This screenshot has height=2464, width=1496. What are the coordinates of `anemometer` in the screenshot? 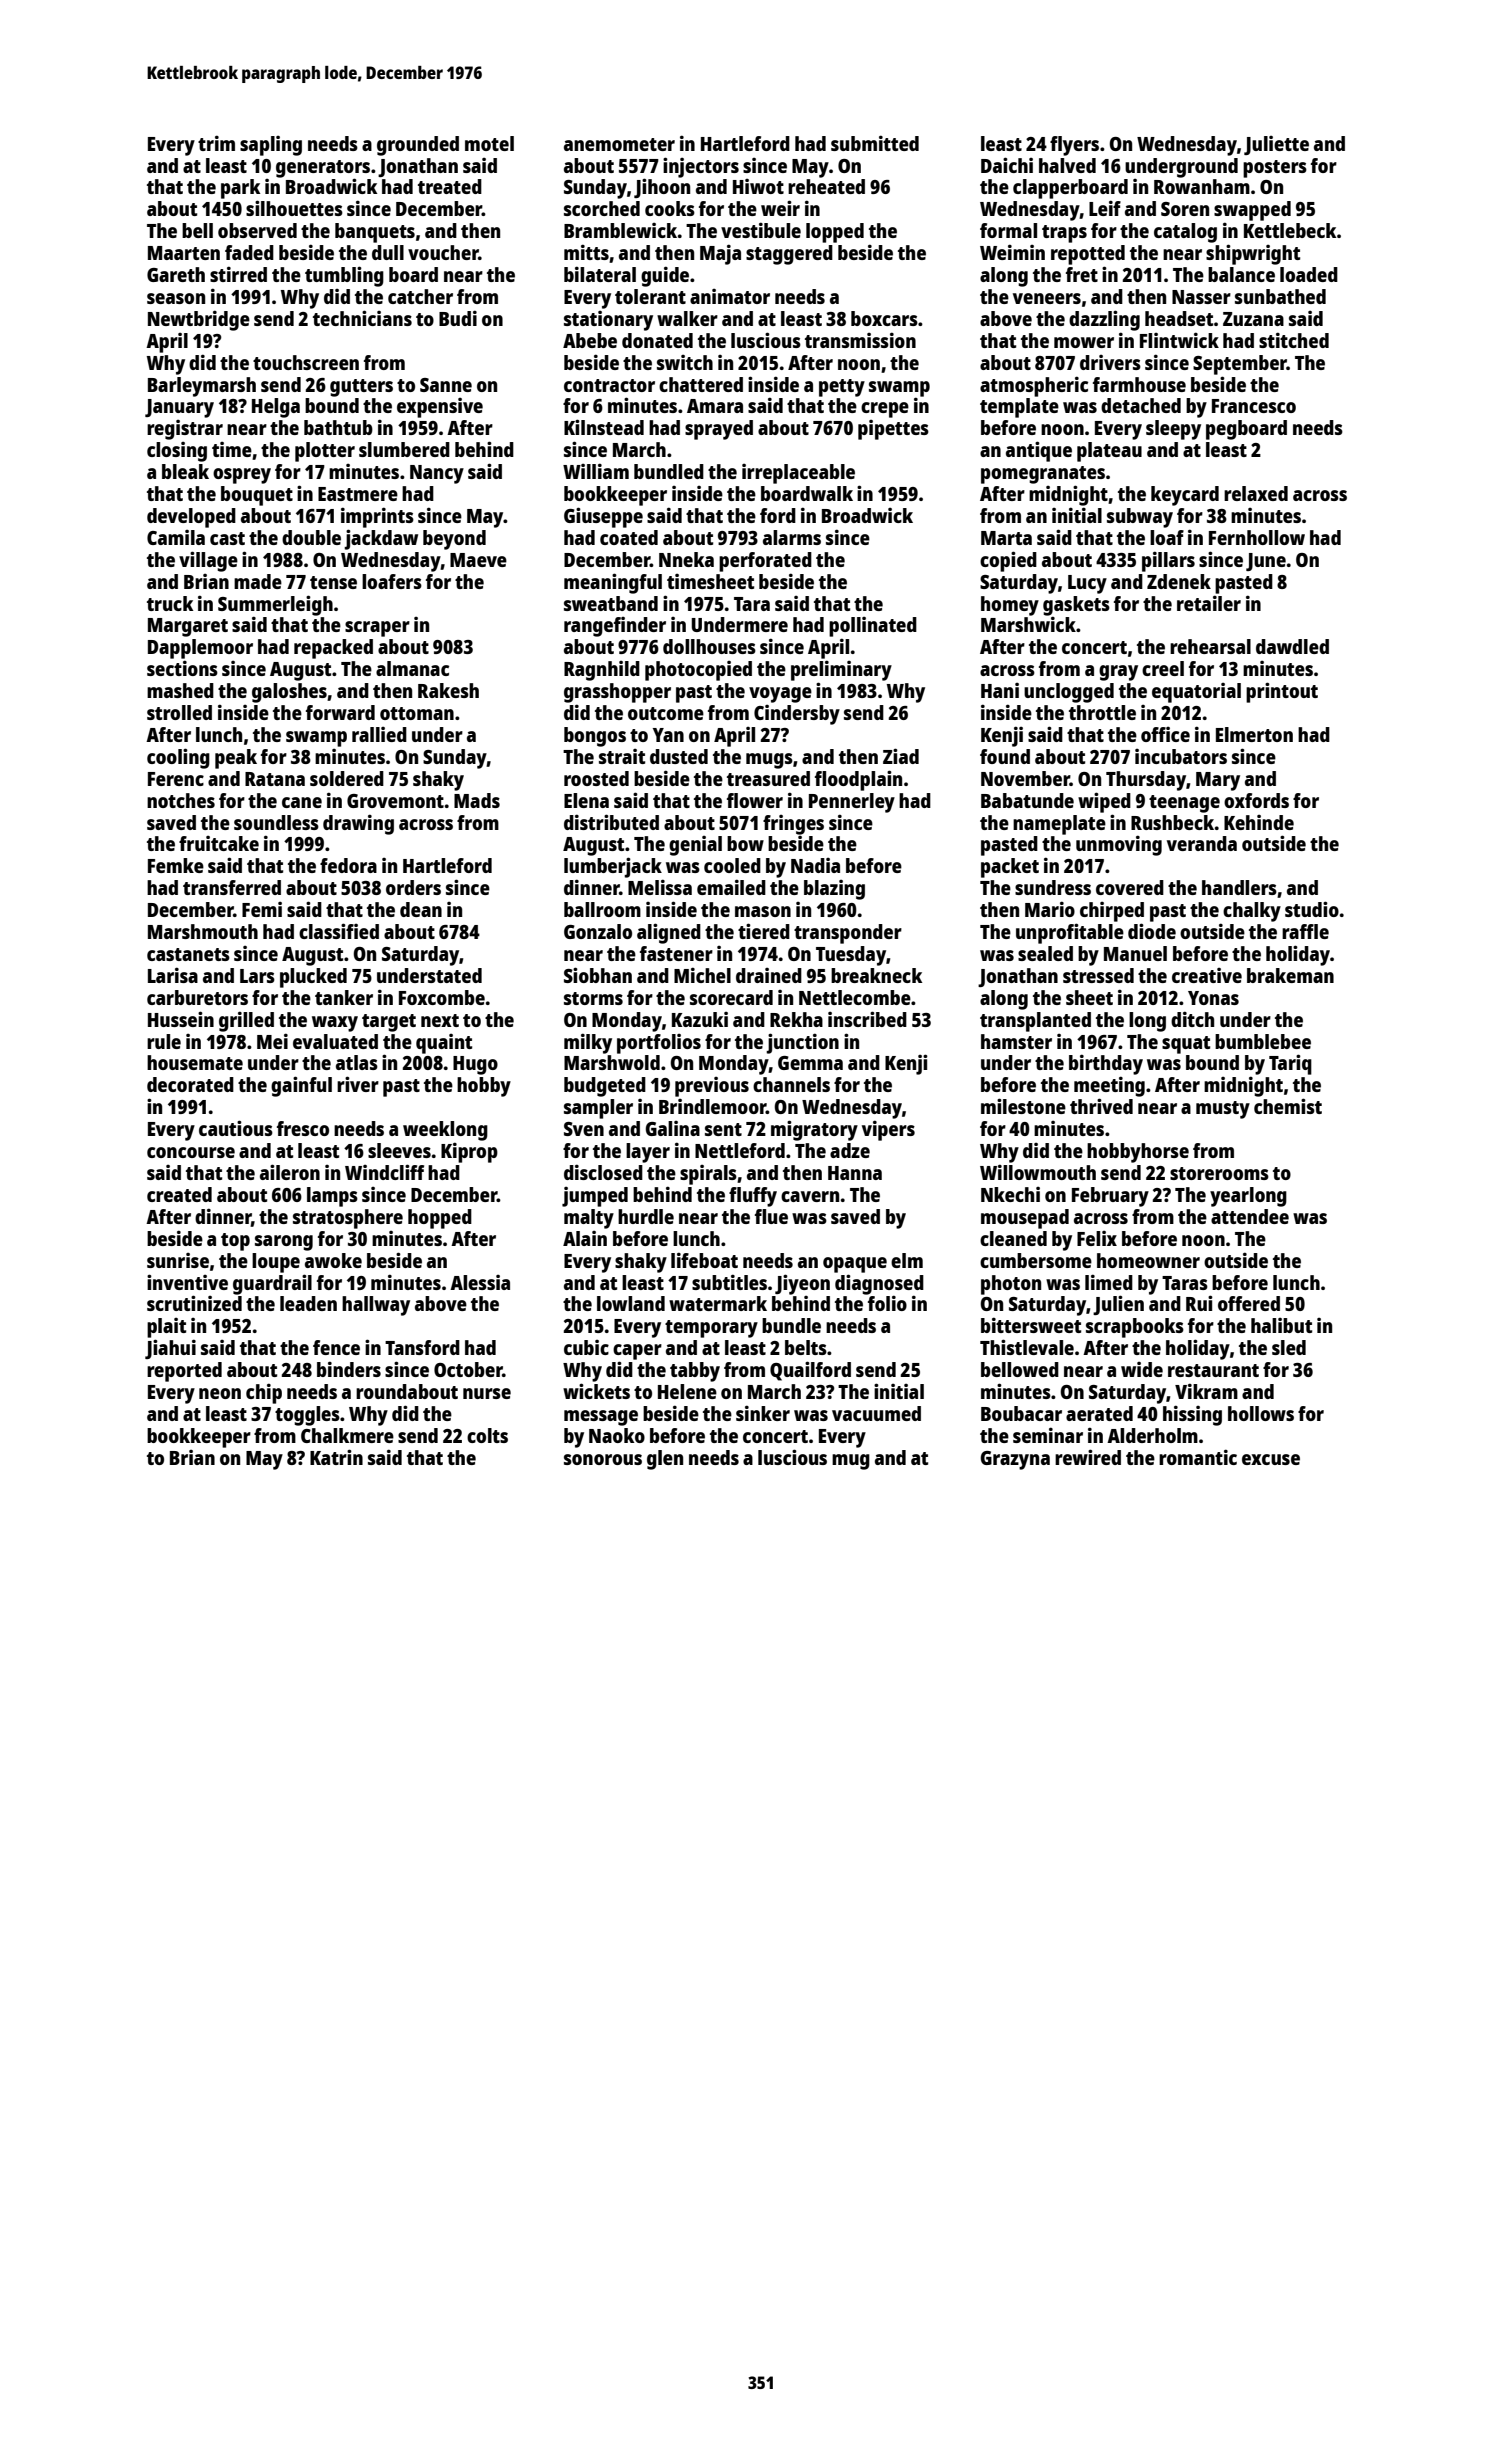 It's located at (619, 144).
